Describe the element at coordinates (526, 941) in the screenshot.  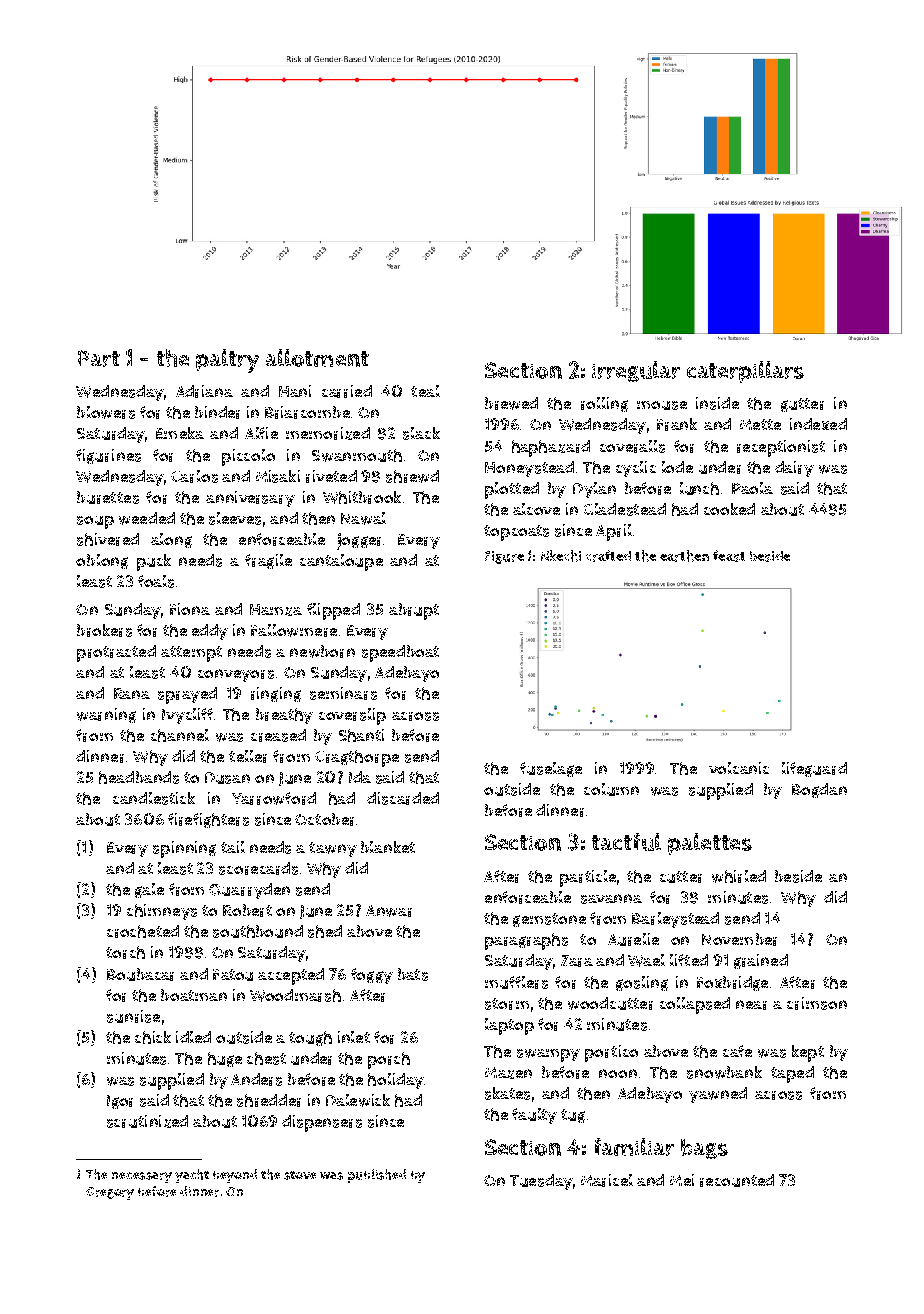
I see `paragraphs` at that location.
